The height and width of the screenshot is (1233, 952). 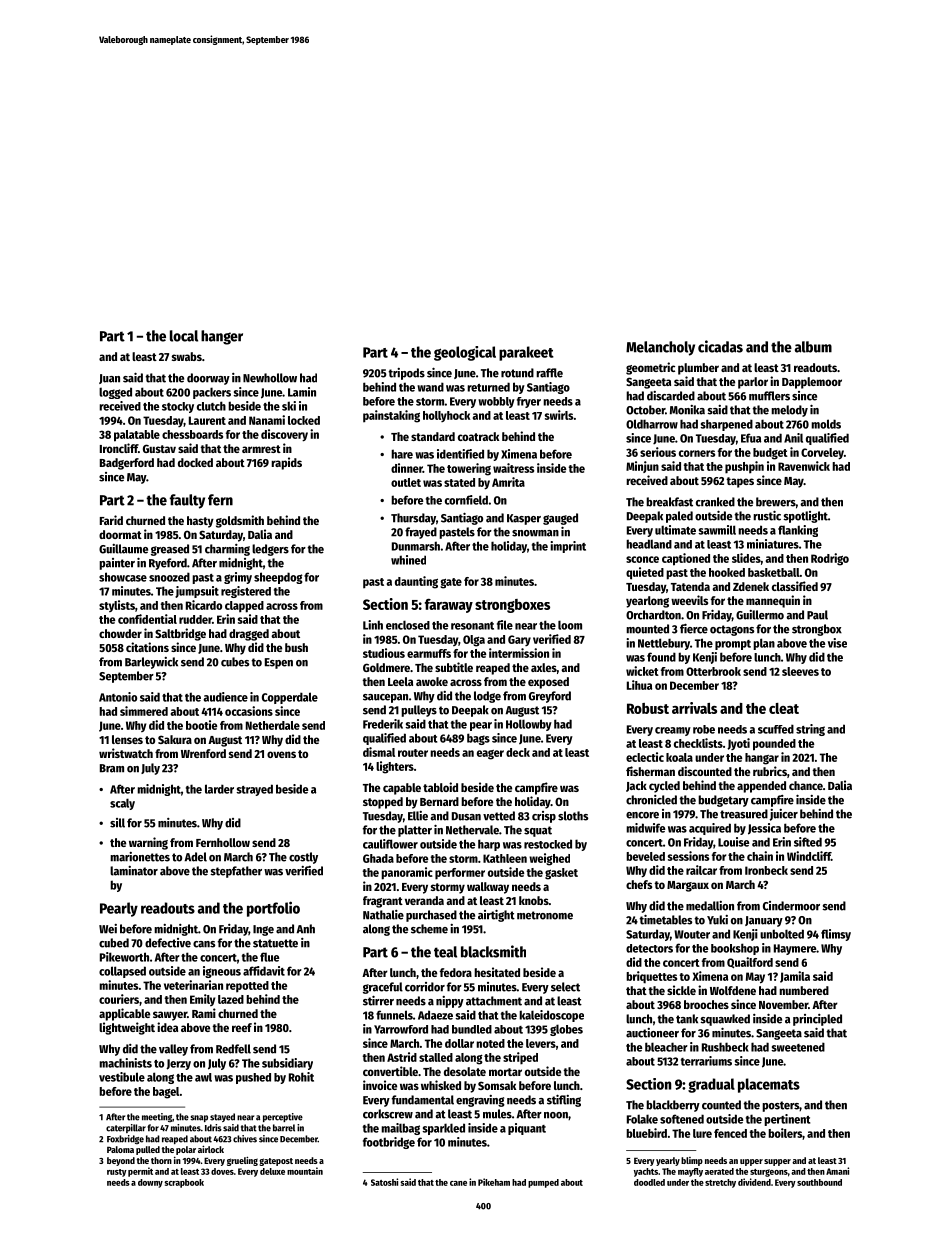 What do you see at coordinates (497, 1085) in the screenshot?
I see `Somsak` at bounding box center [497, 1085].
